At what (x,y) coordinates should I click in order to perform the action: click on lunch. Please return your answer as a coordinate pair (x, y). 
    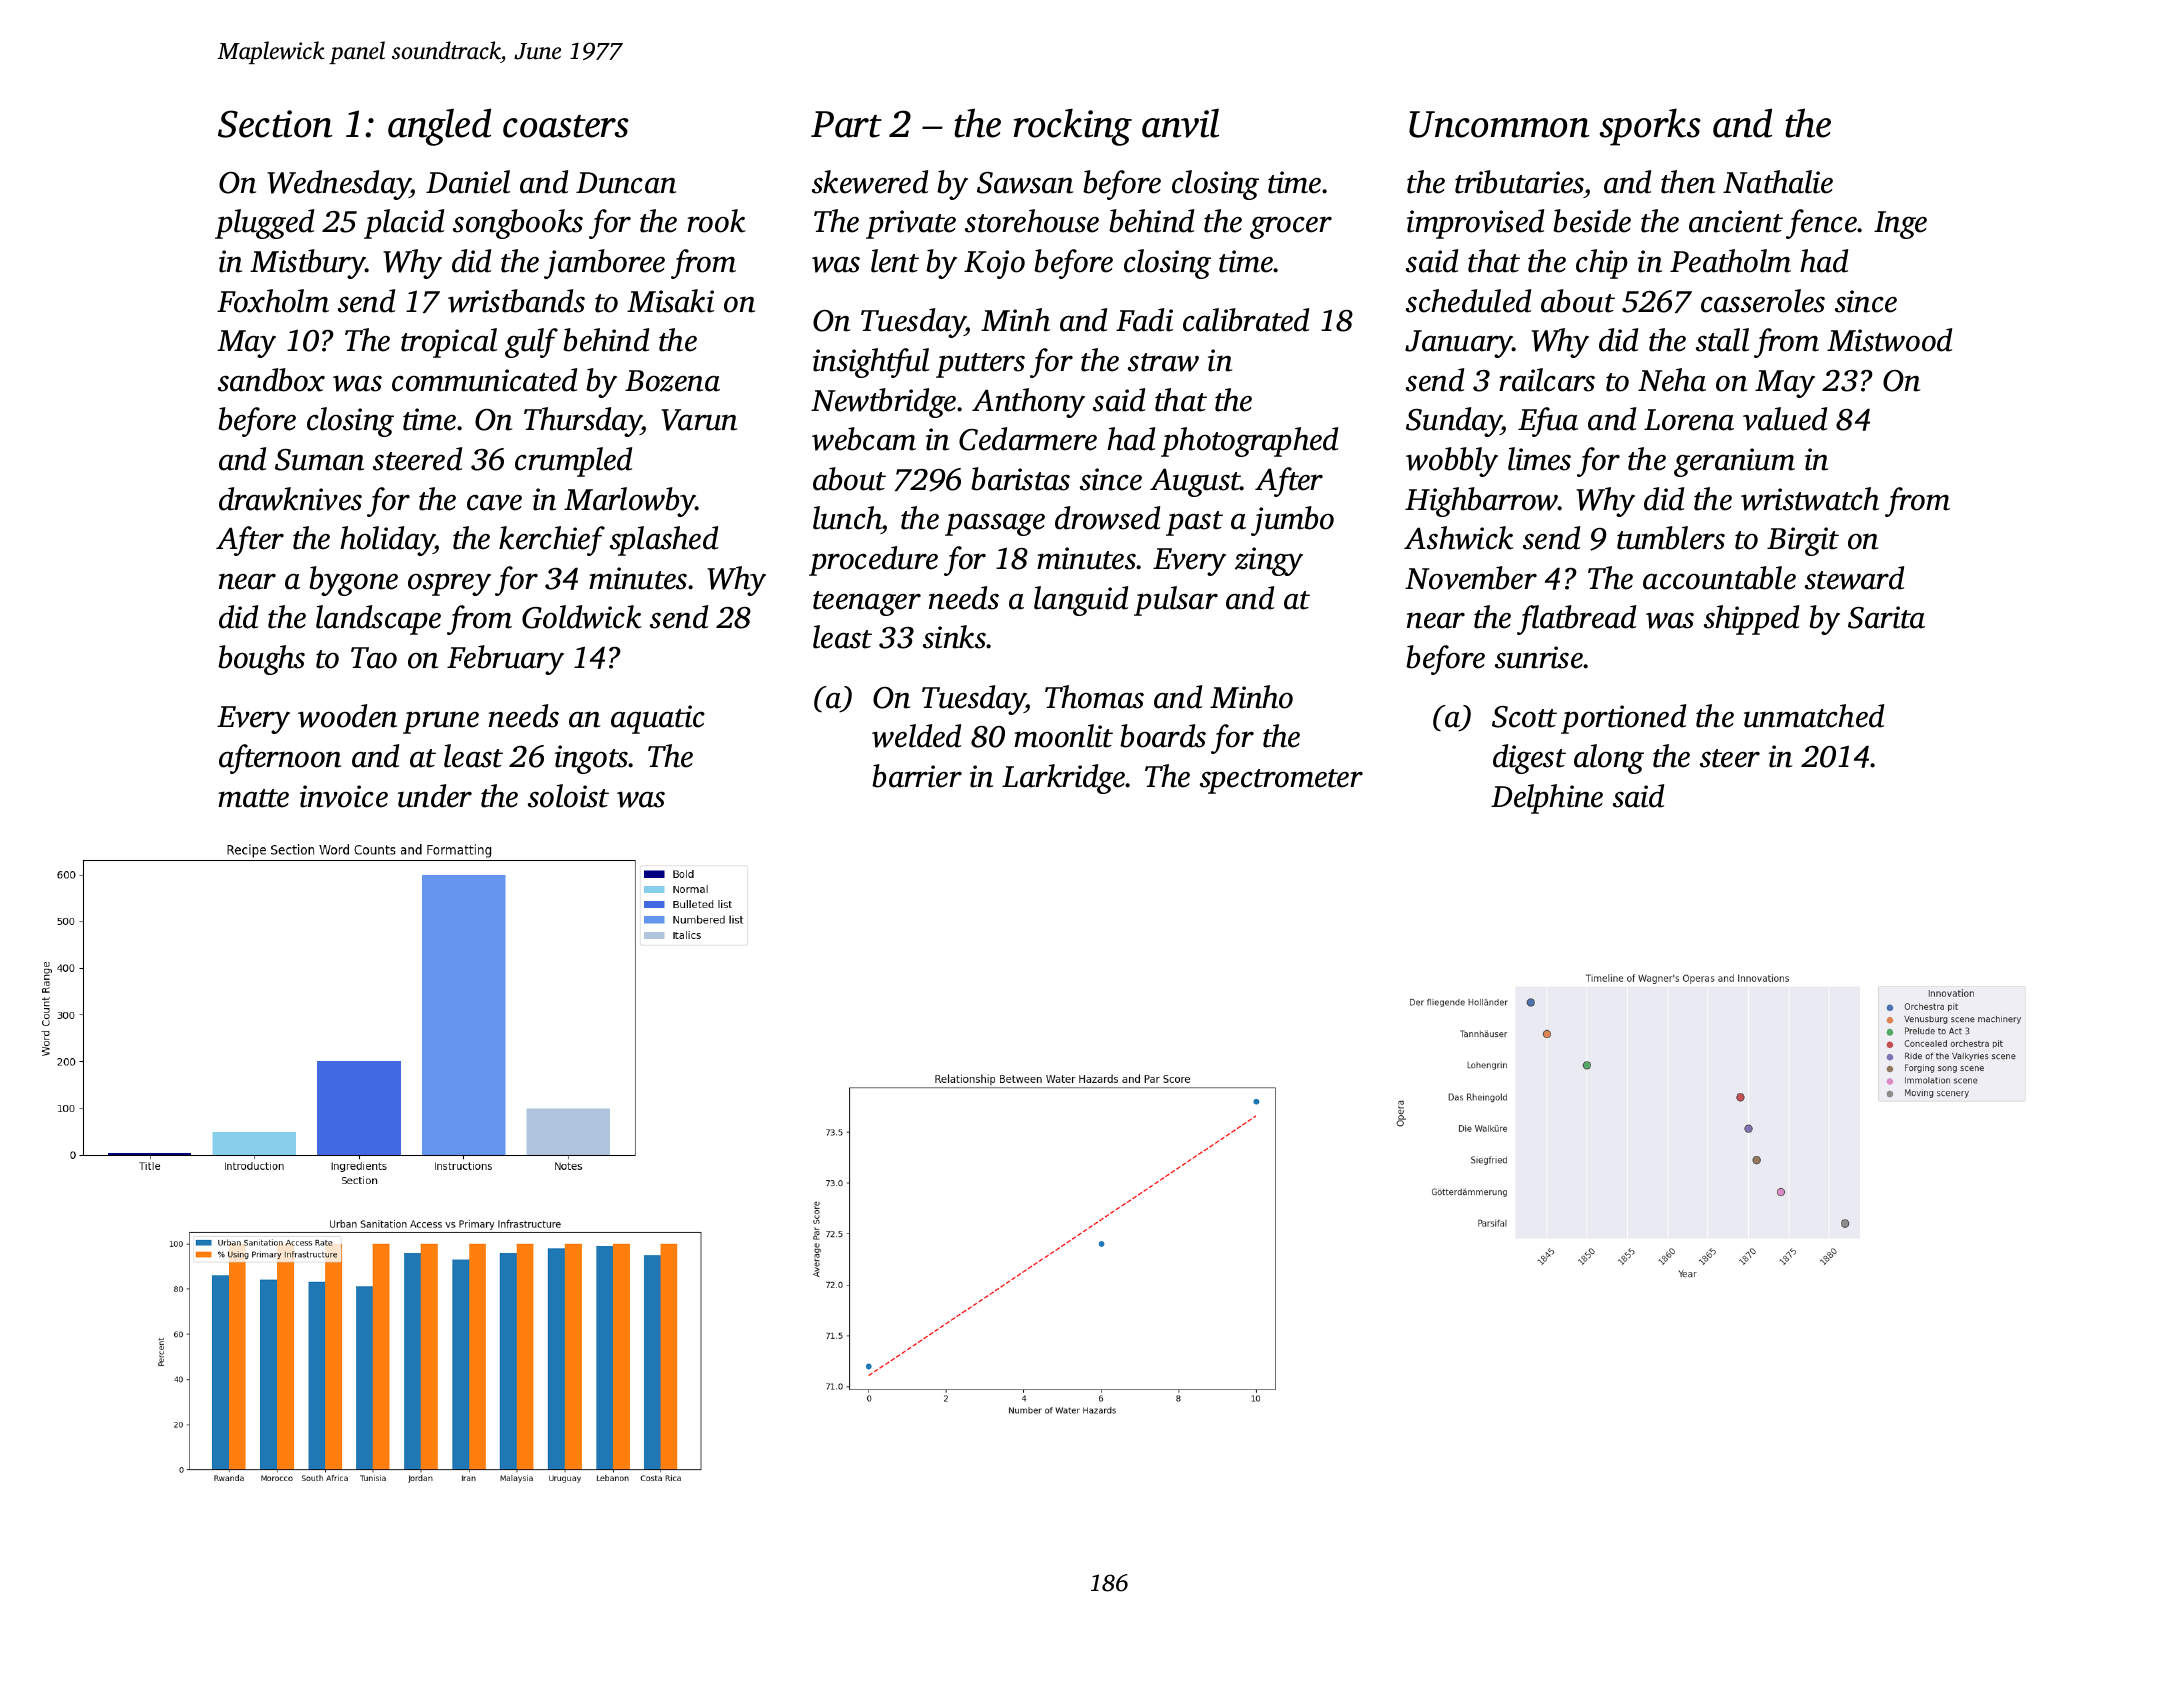
    Looking at the image, I should click on (847, 518).
